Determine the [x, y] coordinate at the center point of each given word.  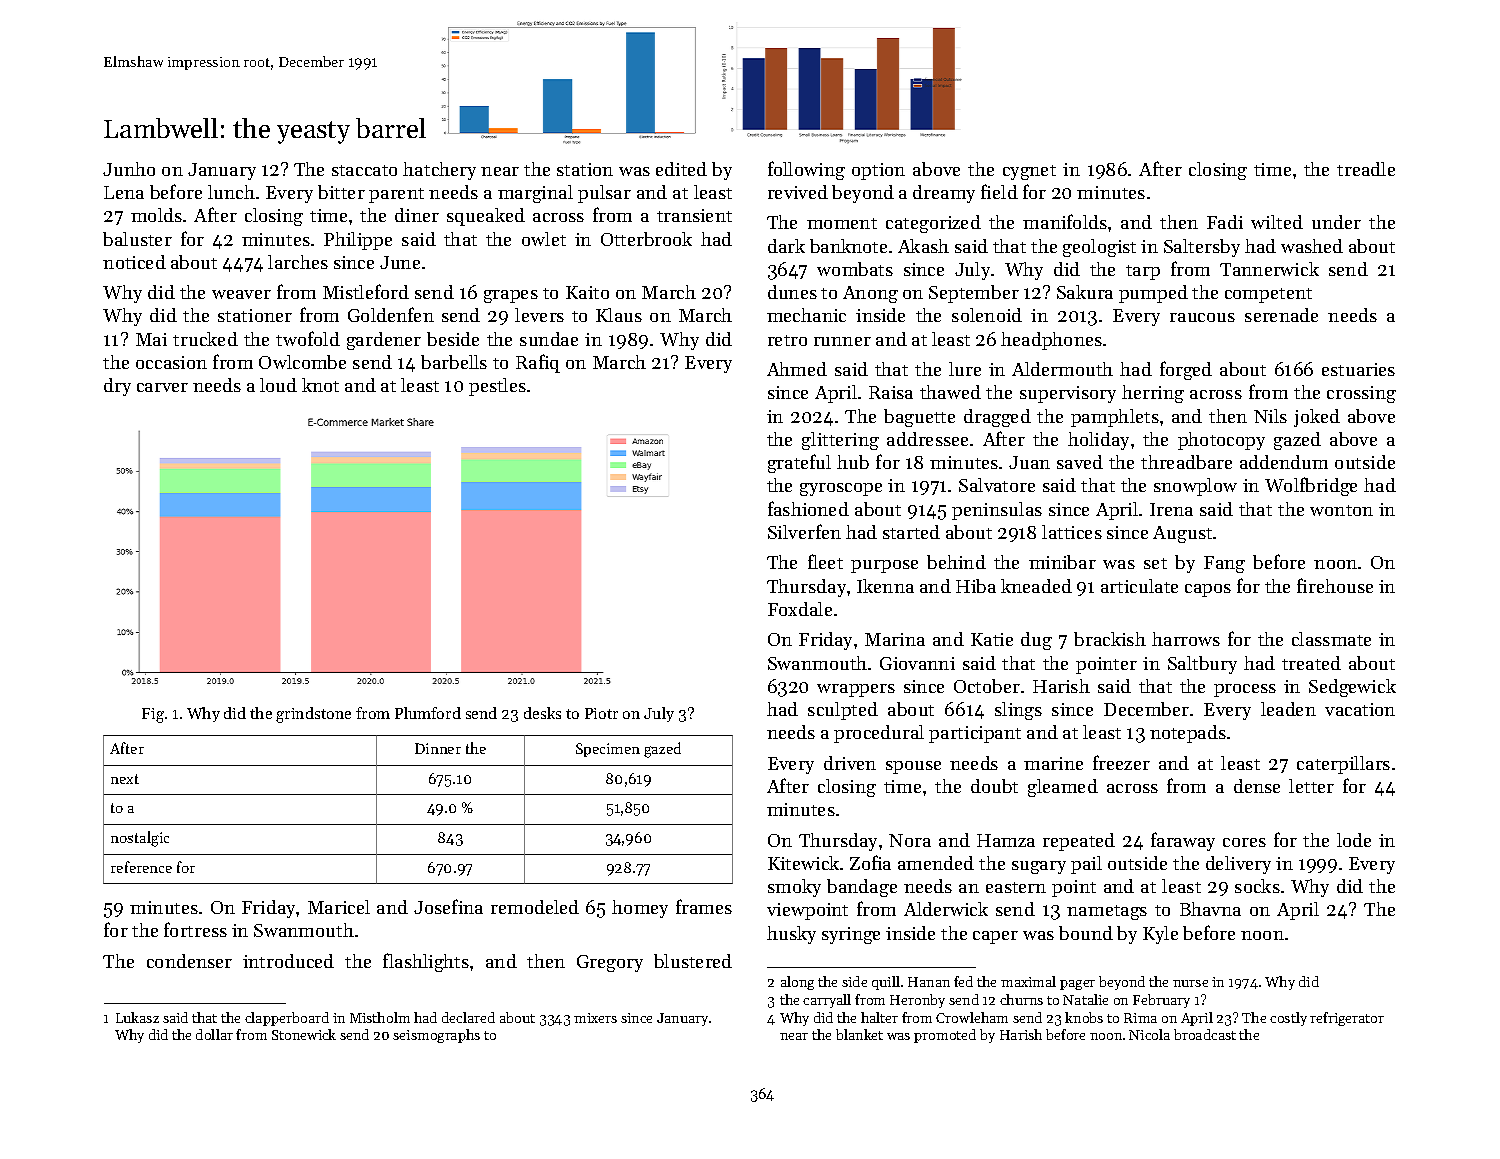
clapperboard [287, 1019]
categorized [933, 224]
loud [278, 385]
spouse [913, 767]
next [125, 779]
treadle [1366, 169]
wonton [1341, 510]
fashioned [808, 508]
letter [1311, 786]
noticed [134, 262]
